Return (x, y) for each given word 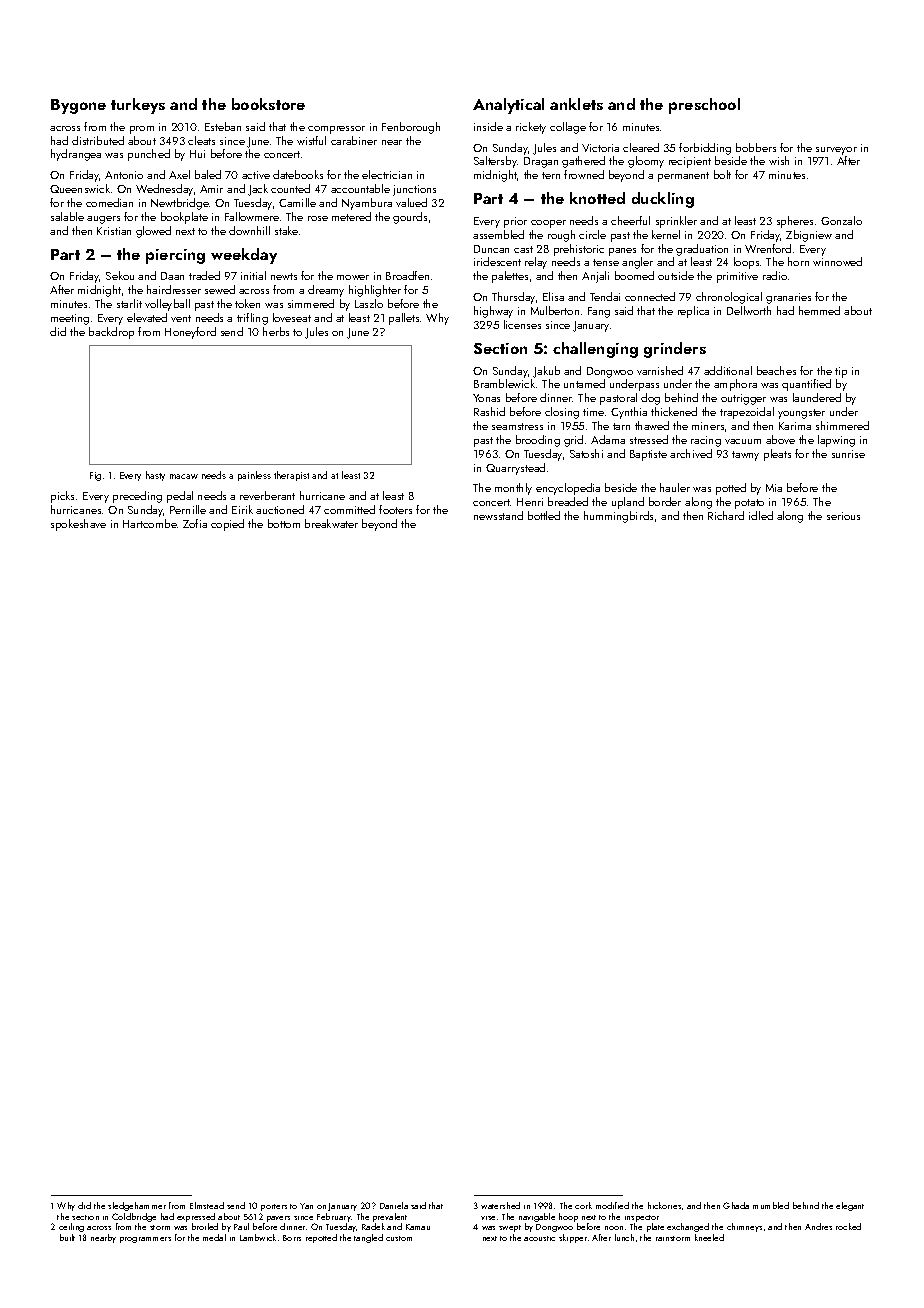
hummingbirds (618, 517)
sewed (220, 289)
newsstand (498, 515)
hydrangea (76, 155)
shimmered (842, 425)
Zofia (195, 523)
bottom (284, 523)
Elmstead (207, 1205)
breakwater (331, 523)
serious (843, 516)
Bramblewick (504, 383)
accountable (360, 188)
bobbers (756, 147)
